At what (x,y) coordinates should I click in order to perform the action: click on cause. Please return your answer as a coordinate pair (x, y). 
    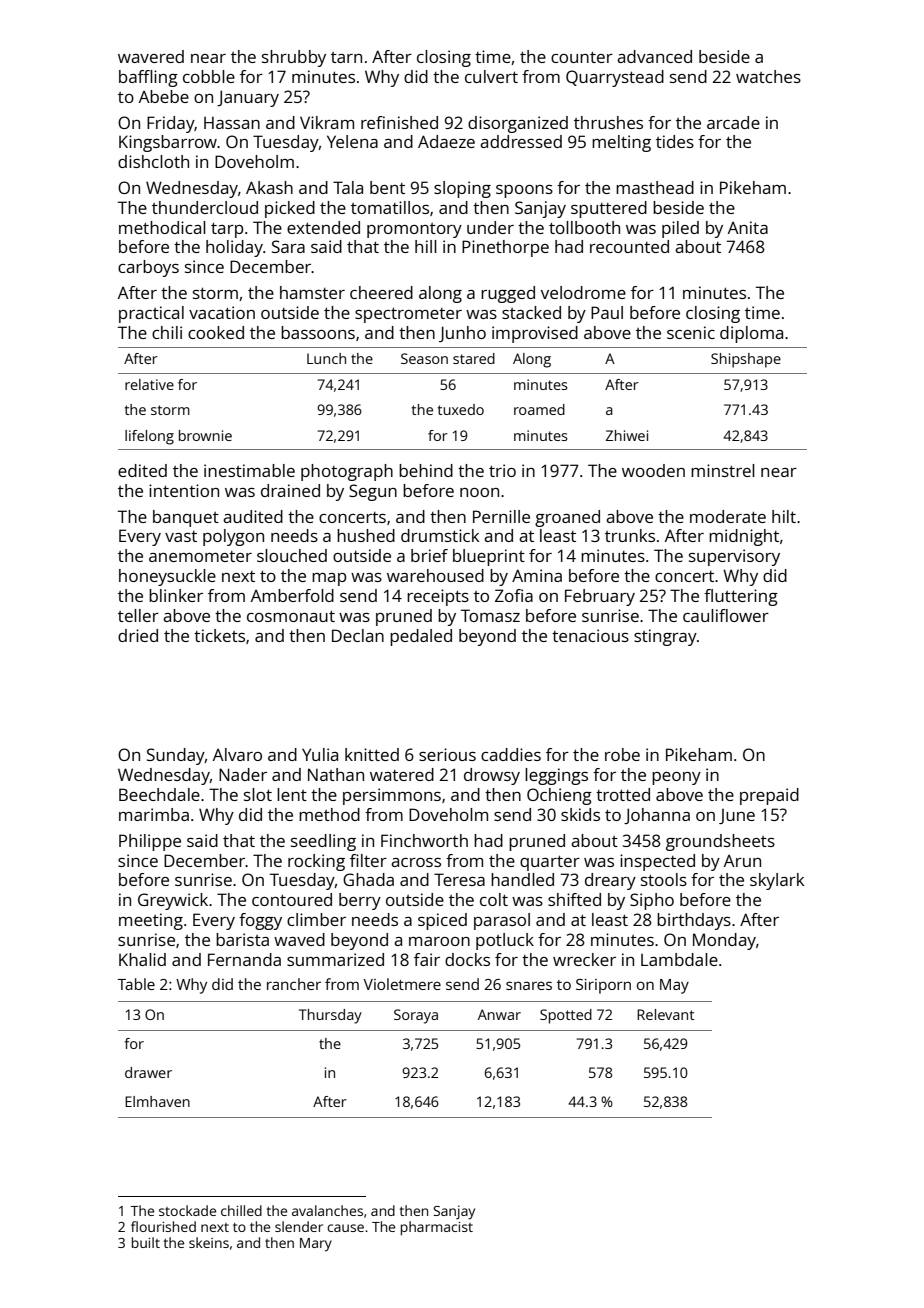
    Looking at the image, I should click on (345, 1228).
